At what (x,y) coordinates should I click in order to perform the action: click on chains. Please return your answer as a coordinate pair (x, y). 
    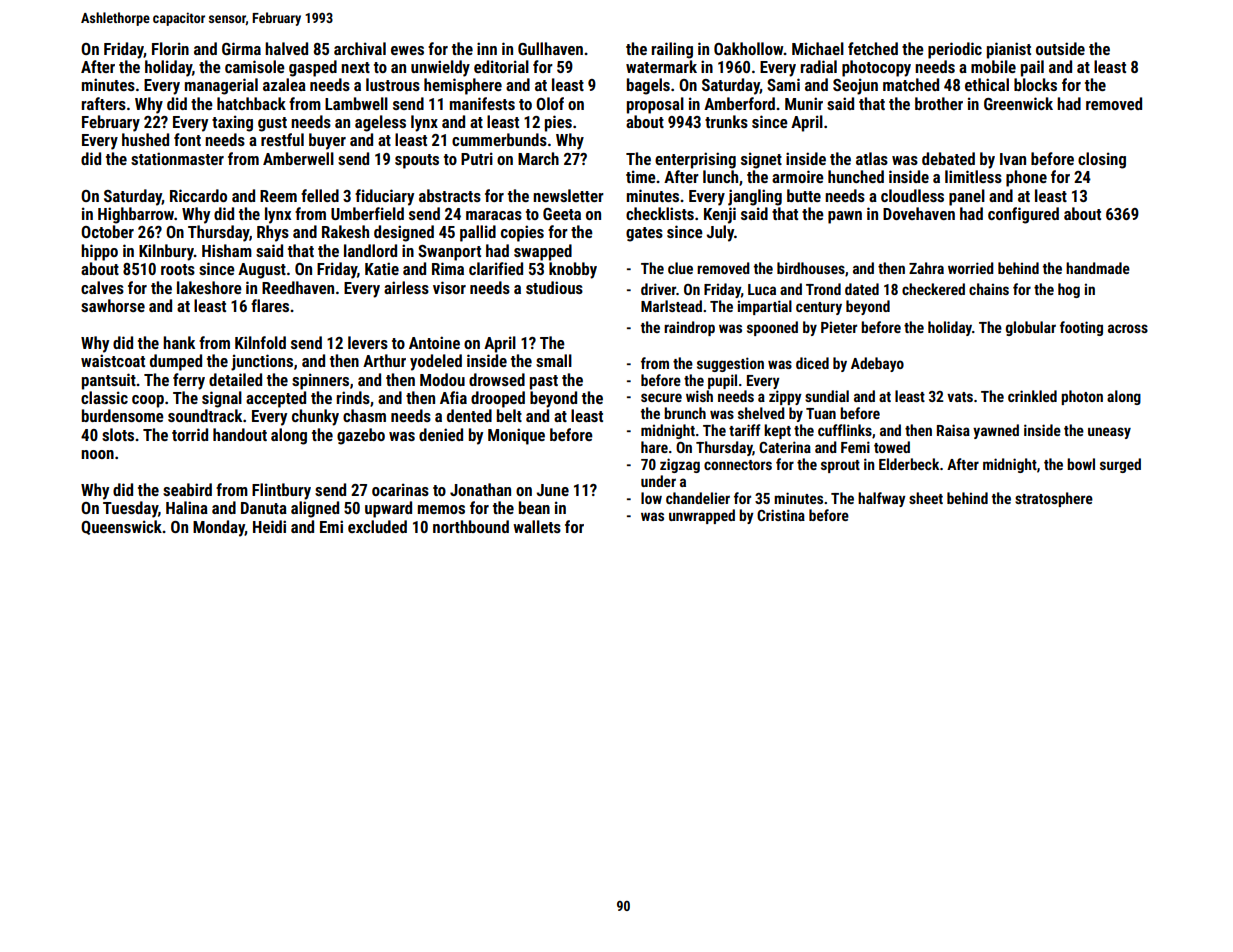
    Looking at the image, I should click on (989, 289).
